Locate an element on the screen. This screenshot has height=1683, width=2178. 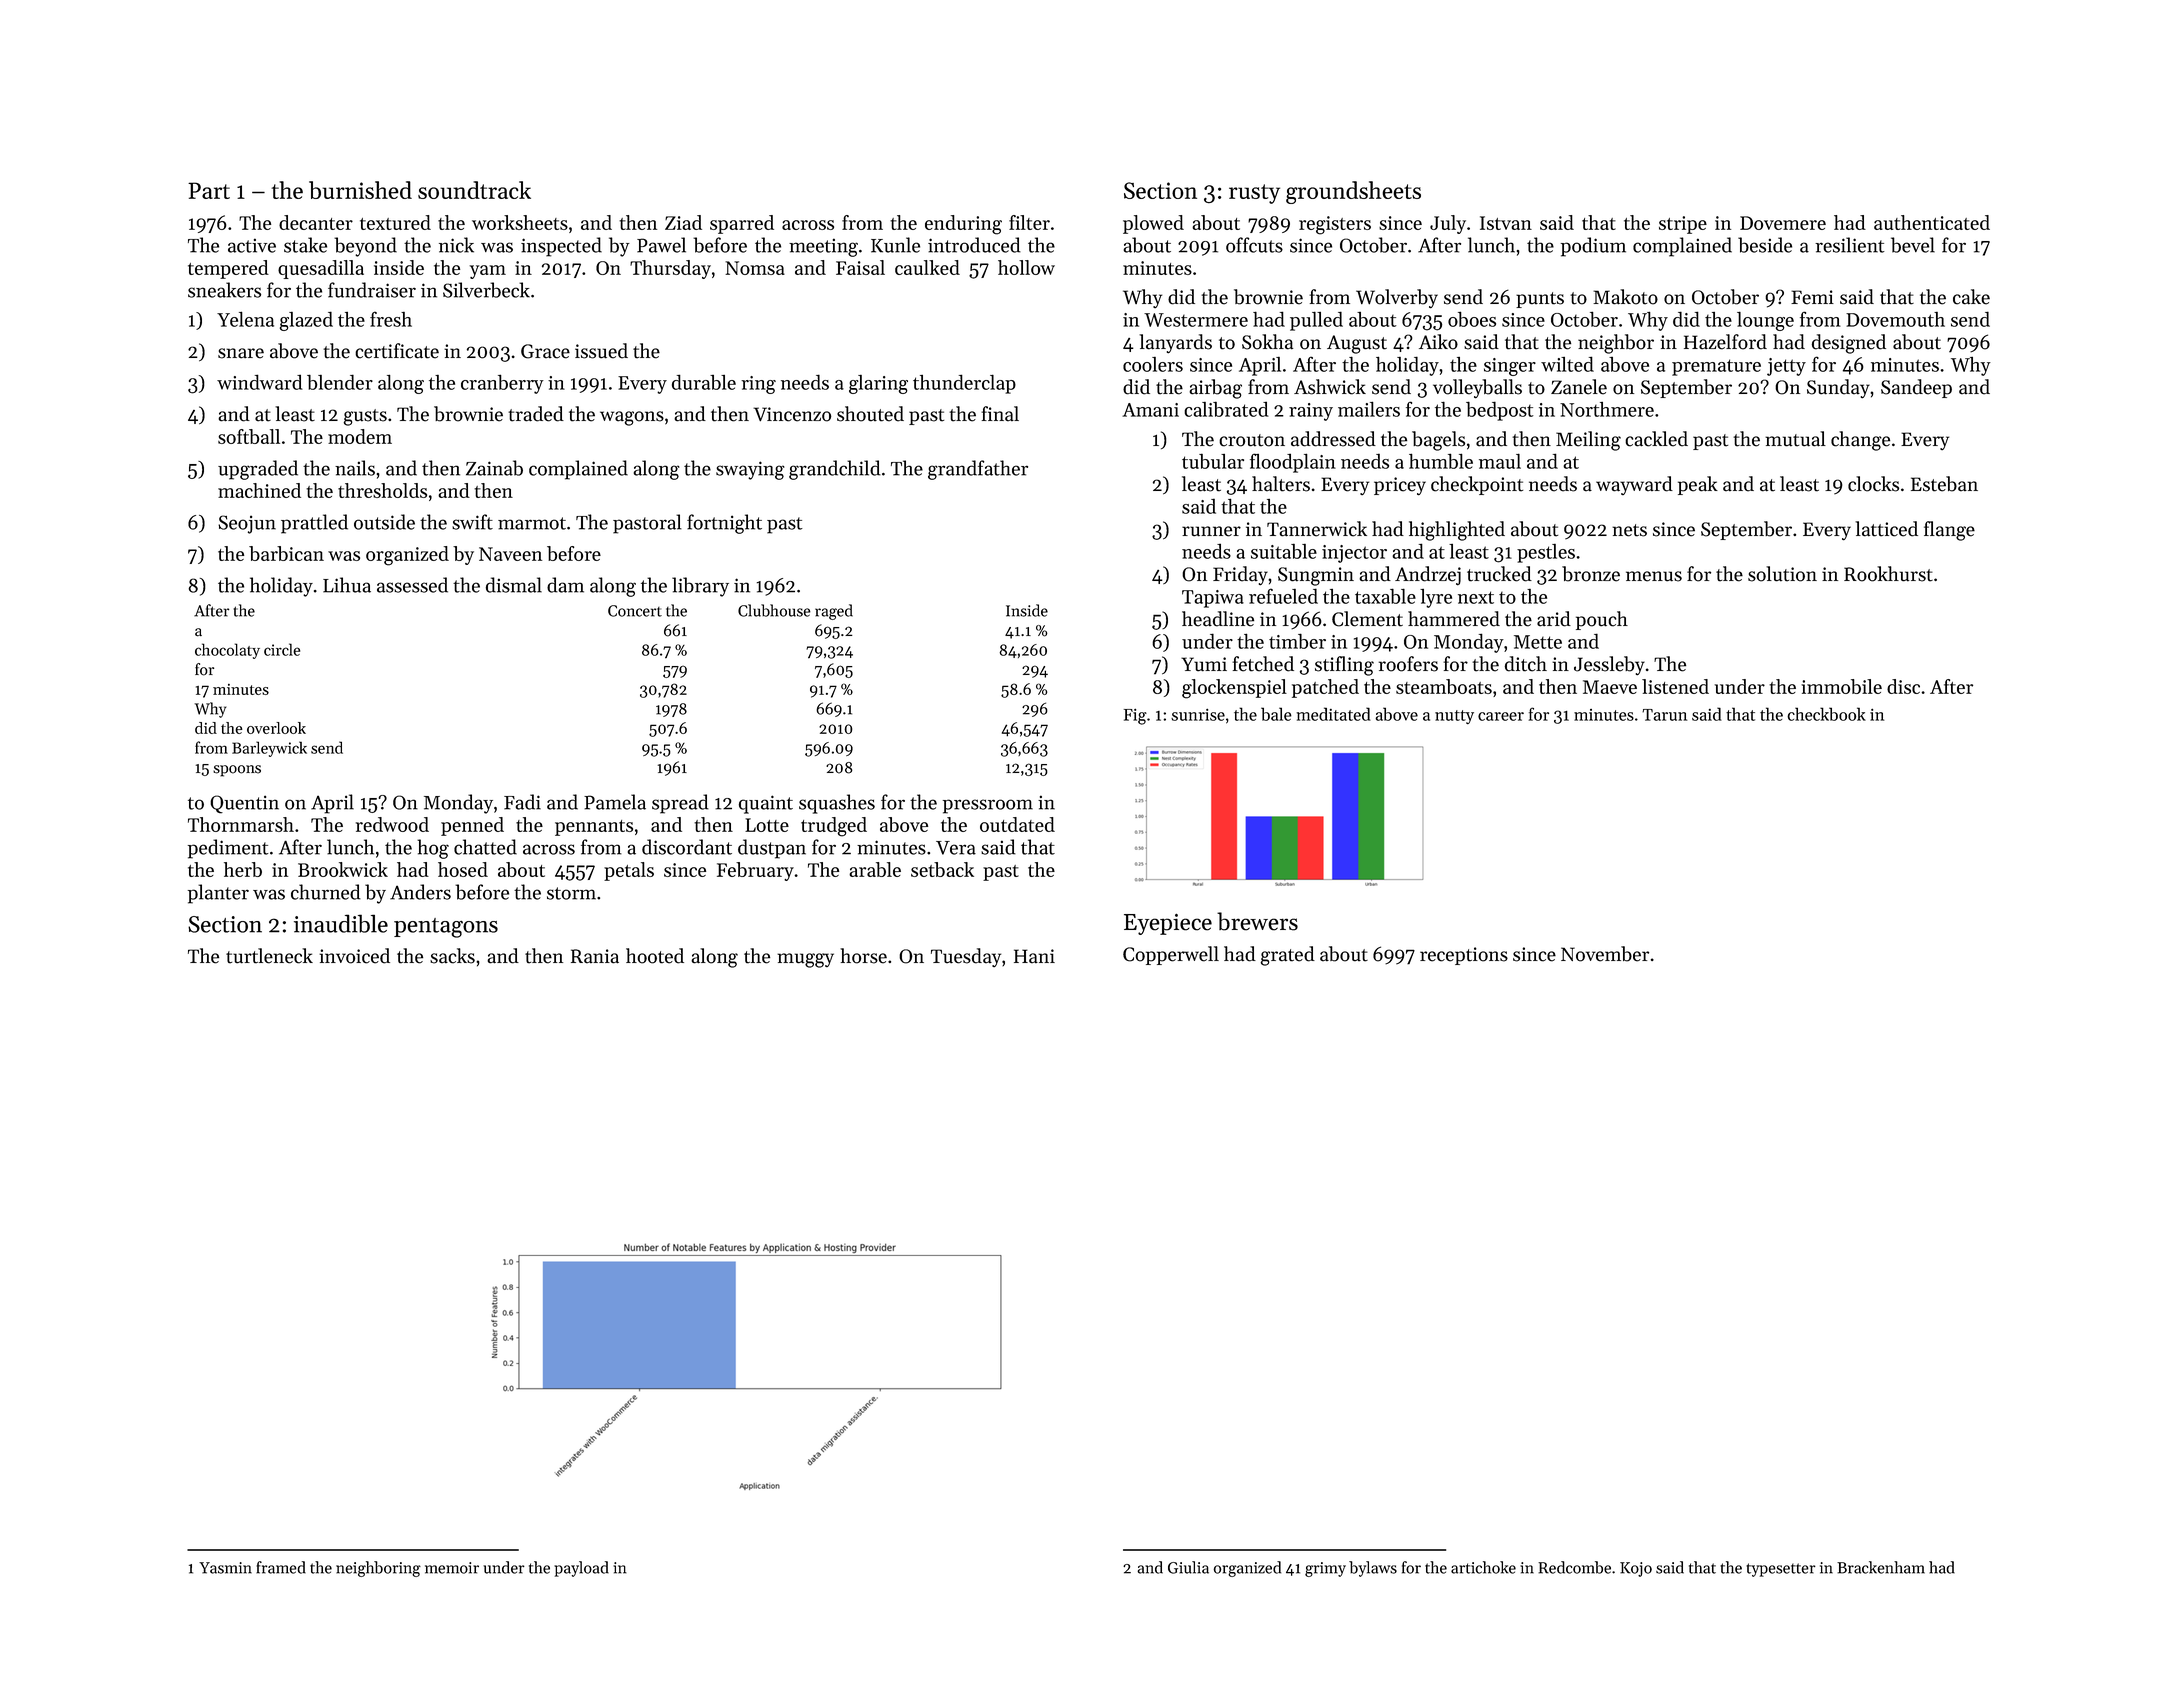
memoir is located at coordinates (452, 1568).
